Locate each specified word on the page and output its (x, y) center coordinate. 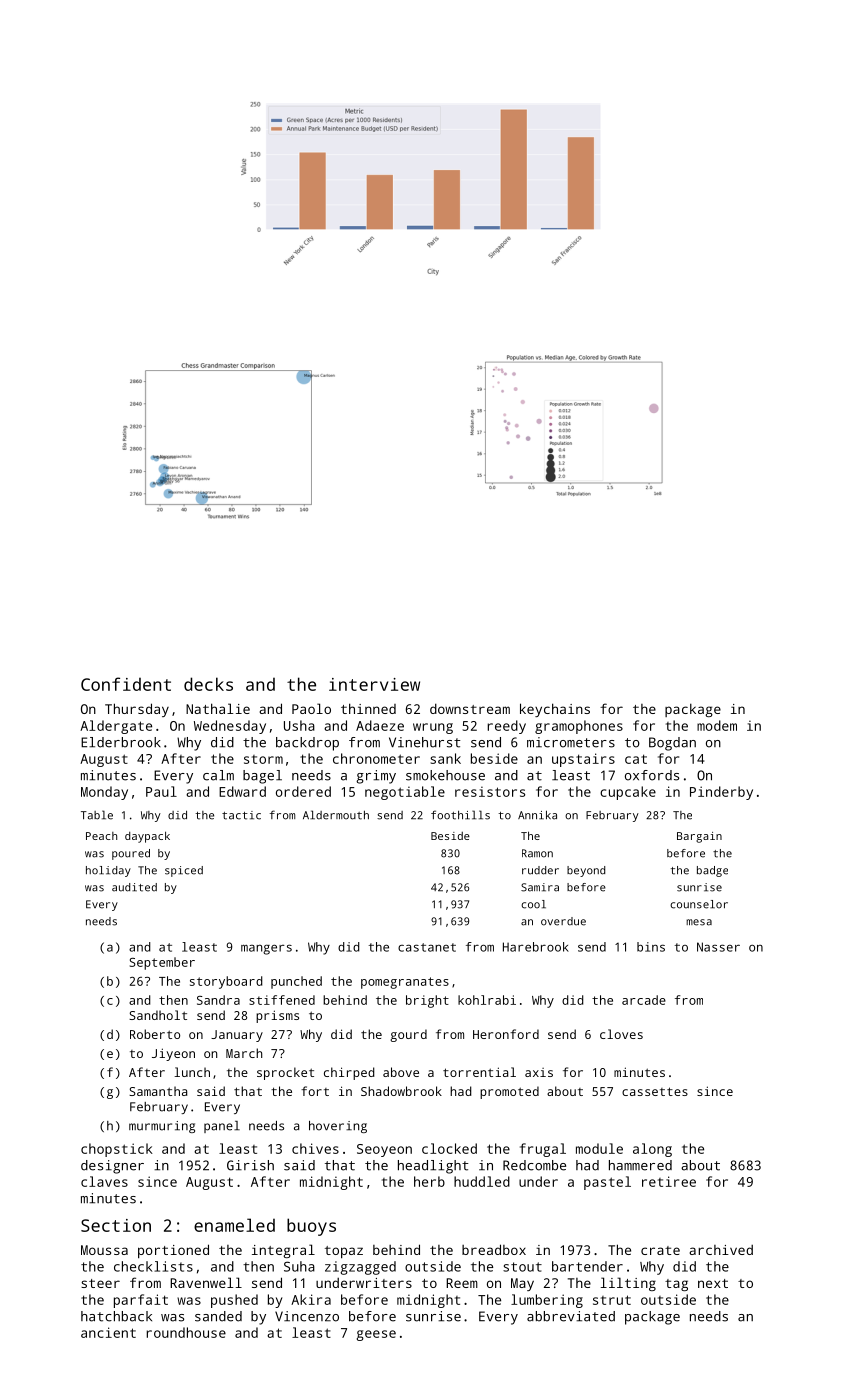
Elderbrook (121, 742)
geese (376, 1335)
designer (112, 1167)
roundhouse (186, 1332)
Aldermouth (336, 815)
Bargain (699, 837)
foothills (460, 815)
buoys (311, 1227)
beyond (586, 871)
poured (131, 854)
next (713, 1283)
